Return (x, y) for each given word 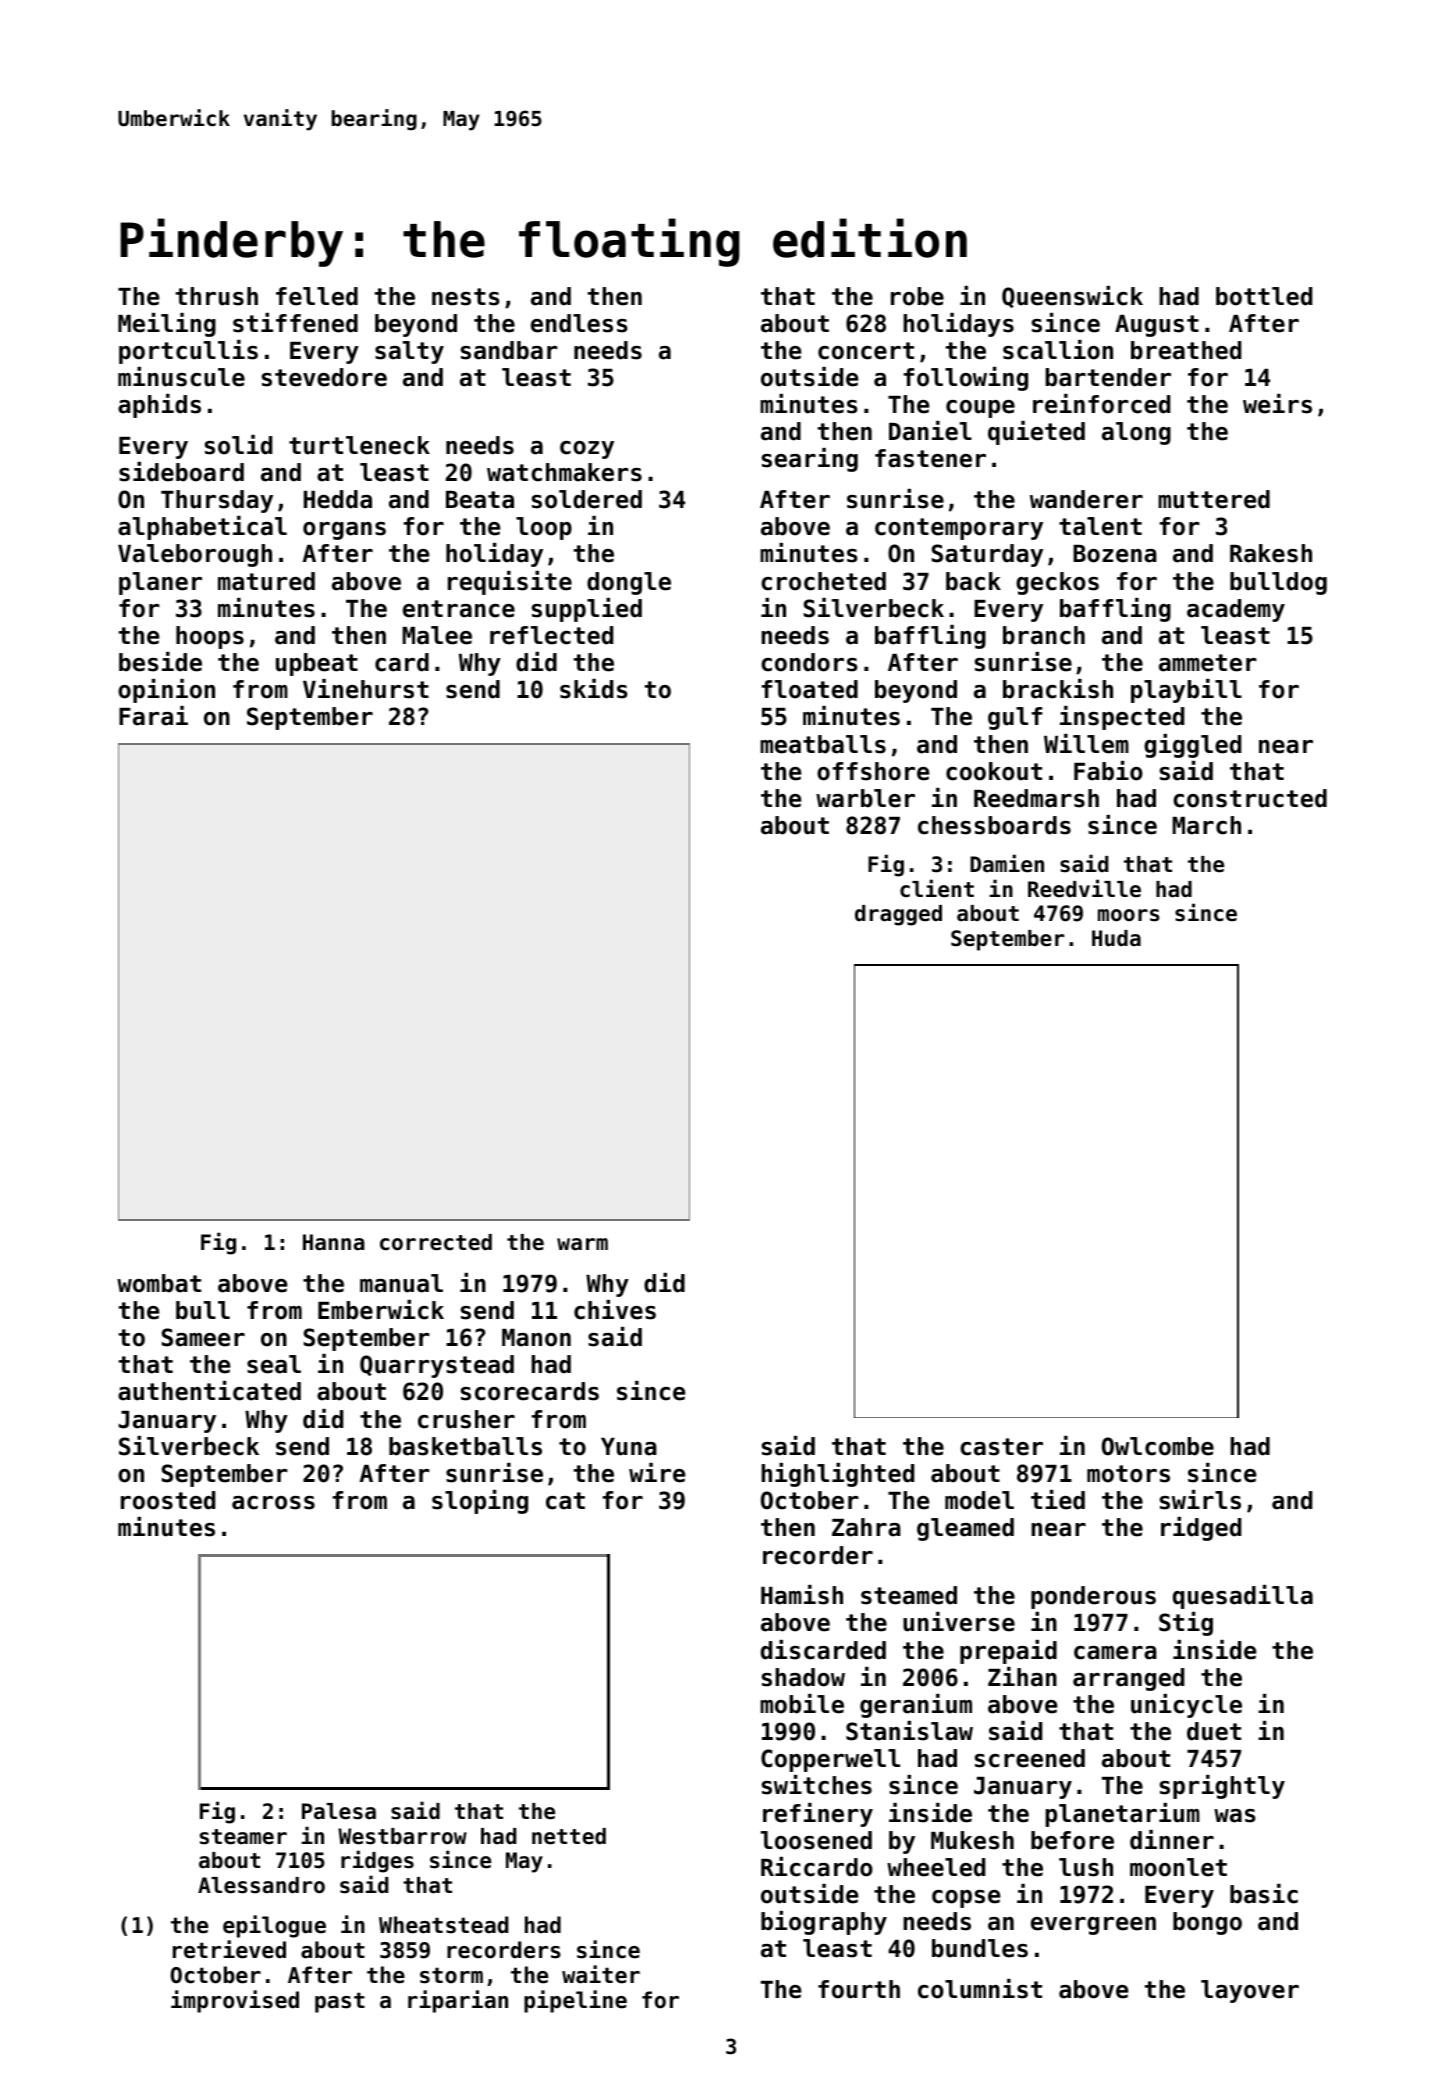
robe (917, 296)
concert (866, 351)
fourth (859, 1989)
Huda (1116, 938)
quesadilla (1243, 1597)
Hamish (802, 1595)
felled (317, 296)
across (273, 1503)
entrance (459, 609)
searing (810, 460)
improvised (235, 2001)
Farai (153, 716)
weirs (1277, 404)
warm (582, 1244)
